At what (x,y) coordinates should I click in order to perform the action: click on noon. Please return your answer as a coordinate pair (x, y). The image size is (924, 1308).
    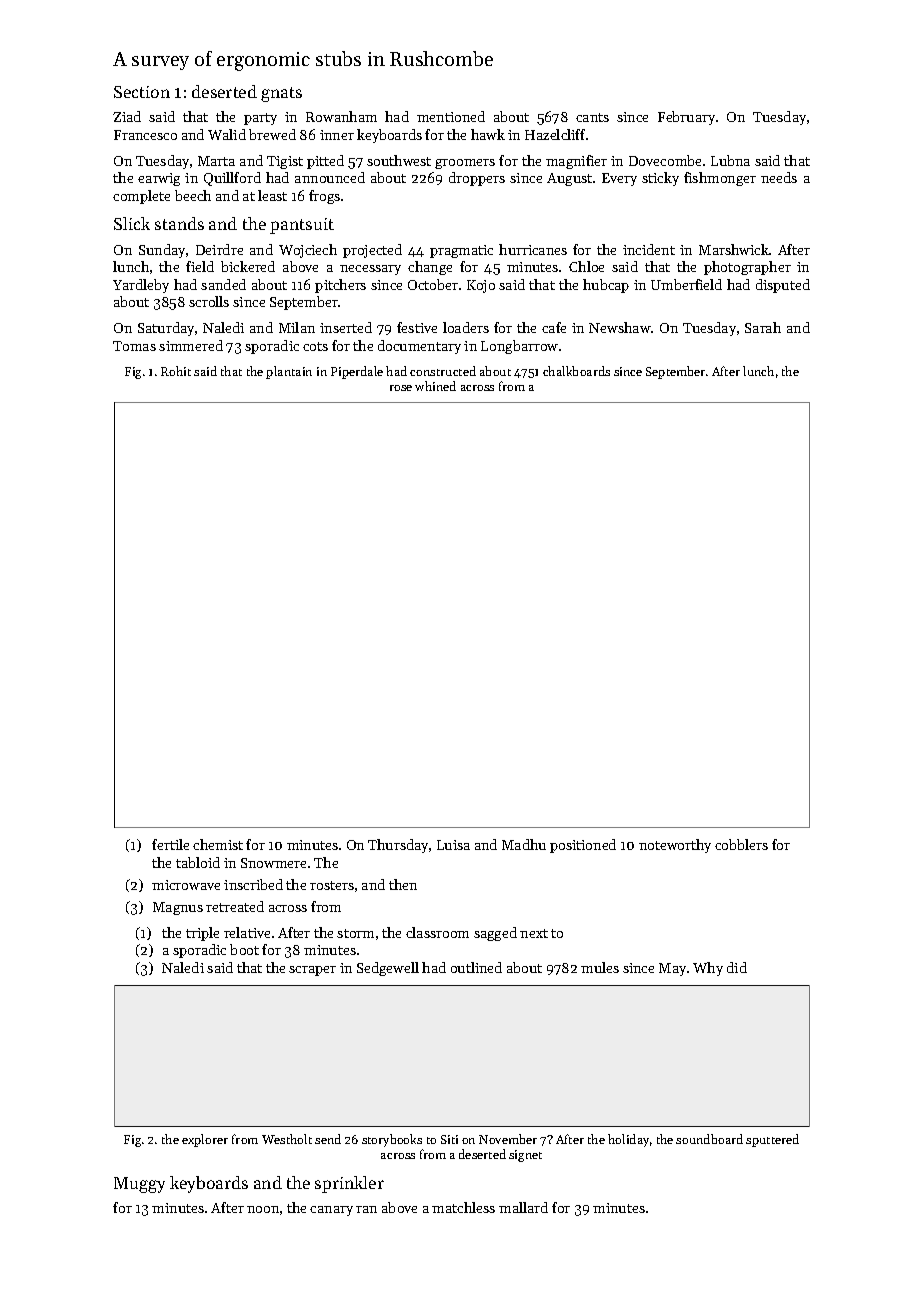
    Looking at the image, I should click on (263, 1209).
